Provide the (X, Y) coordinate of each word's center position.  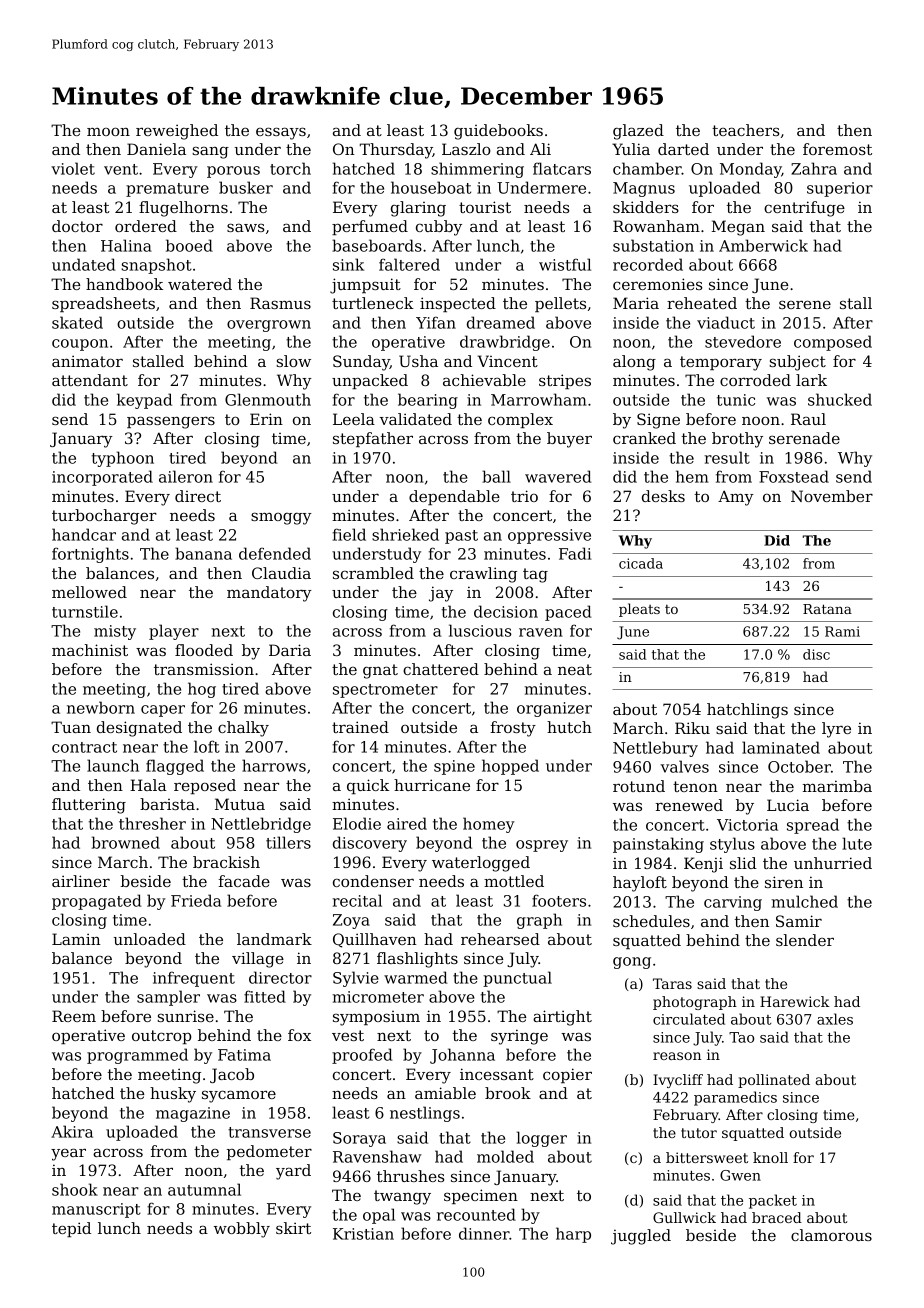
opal (379, 1216)
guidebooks (498, 132)
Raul (808, 419)
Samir (799, 921)
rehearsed (500, 939)
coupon (80, 345)
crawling (483, 575)
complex (520, 420)
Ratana (827, 609)
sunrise (185, 1016)
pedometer (269, 1152)
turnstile (85, 611)
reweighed (177, 132)
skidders (646, 207)
